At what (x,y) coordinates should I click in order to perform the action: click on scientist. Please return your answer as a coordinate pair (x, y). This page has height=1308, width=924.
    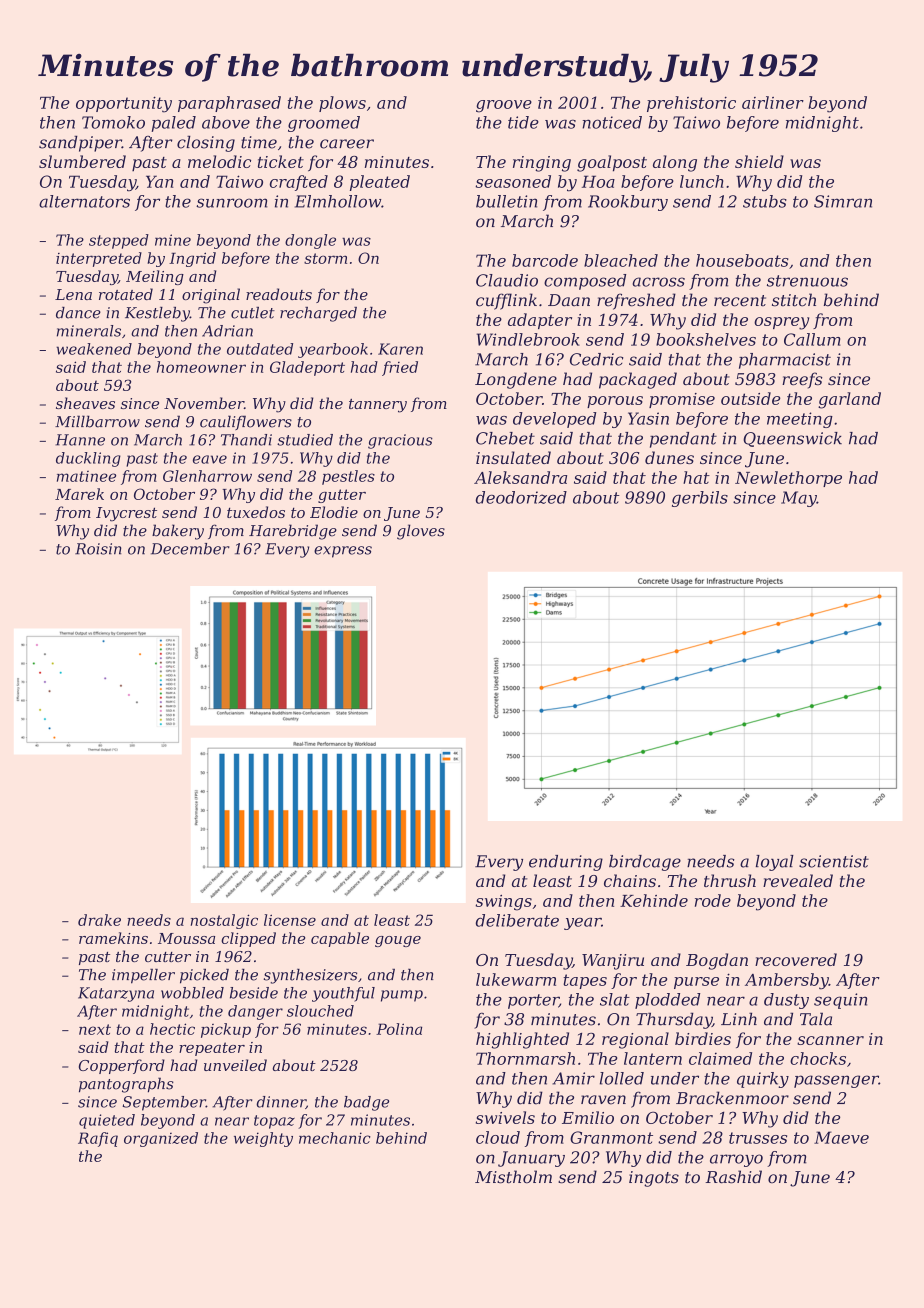
    Looking at the image, I should click on (834, 861).
